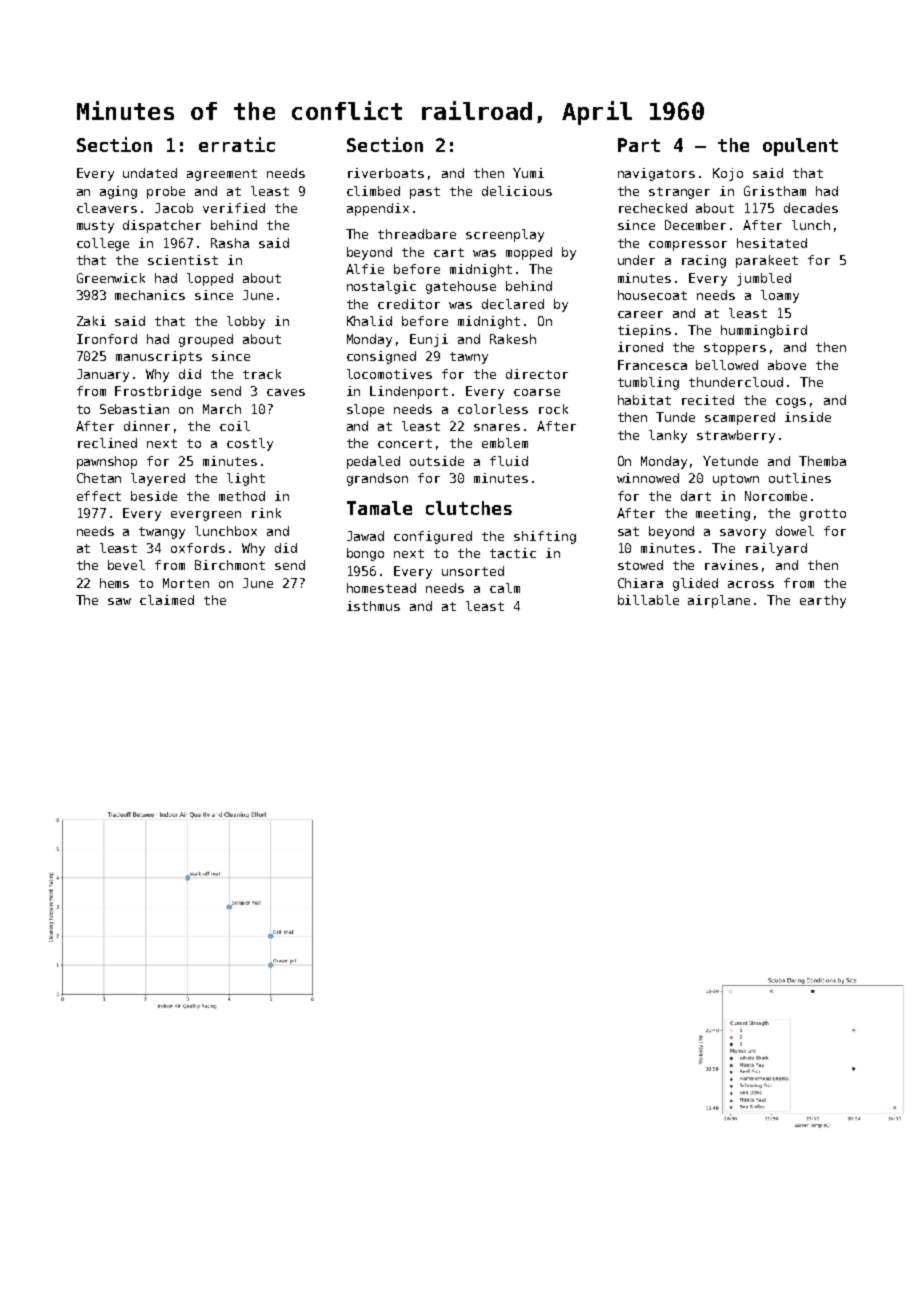 This page has height=1308, width=924. I want to click on cart, so click(449, 252).
